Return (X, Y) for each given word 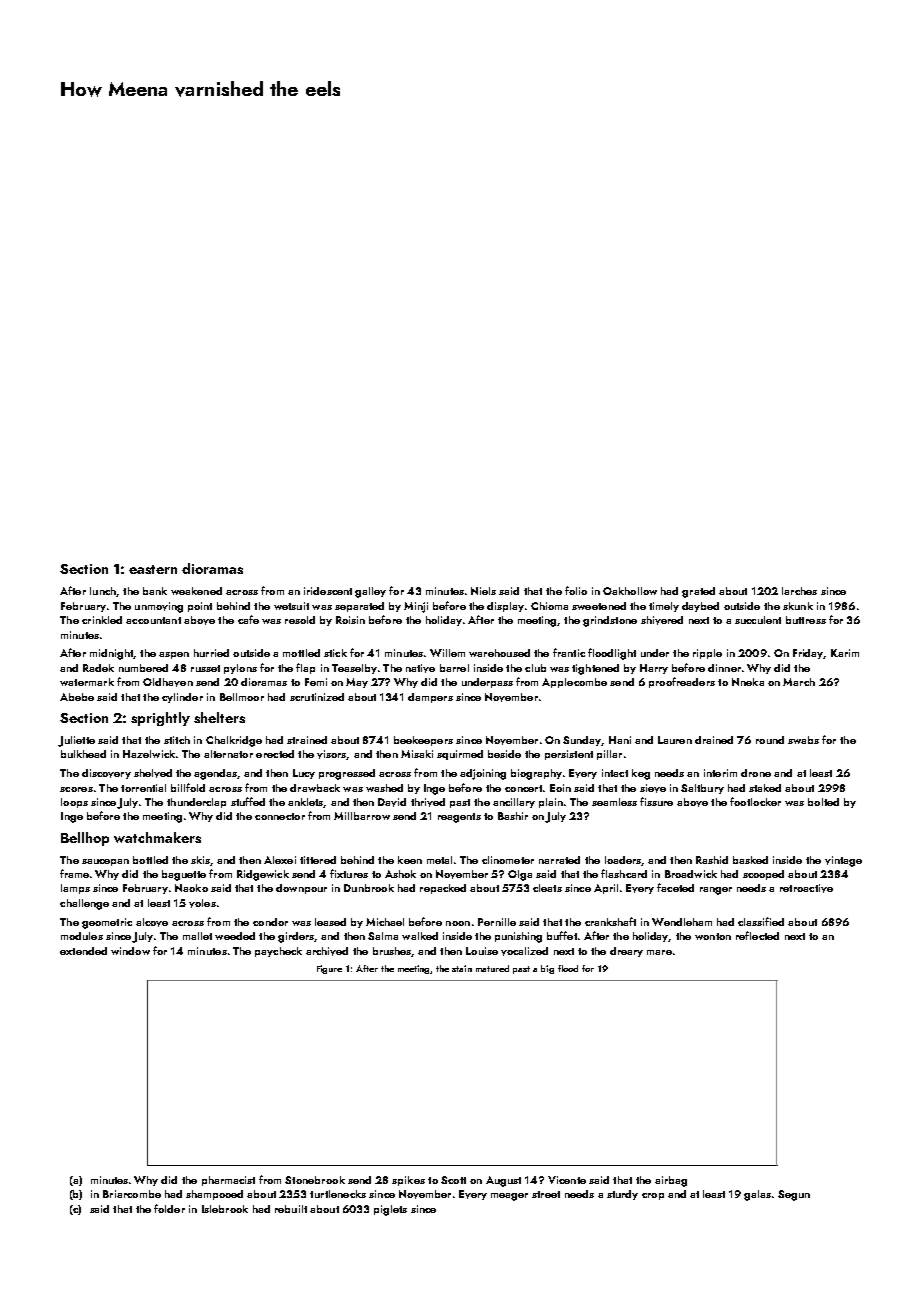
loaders (623, 860)
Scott (453, 1180)
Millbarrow (362, 816)
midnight (112, 654)
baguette (184, 875)
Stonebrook (315, 1180)
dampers (430, 698)
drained (714, 740)
